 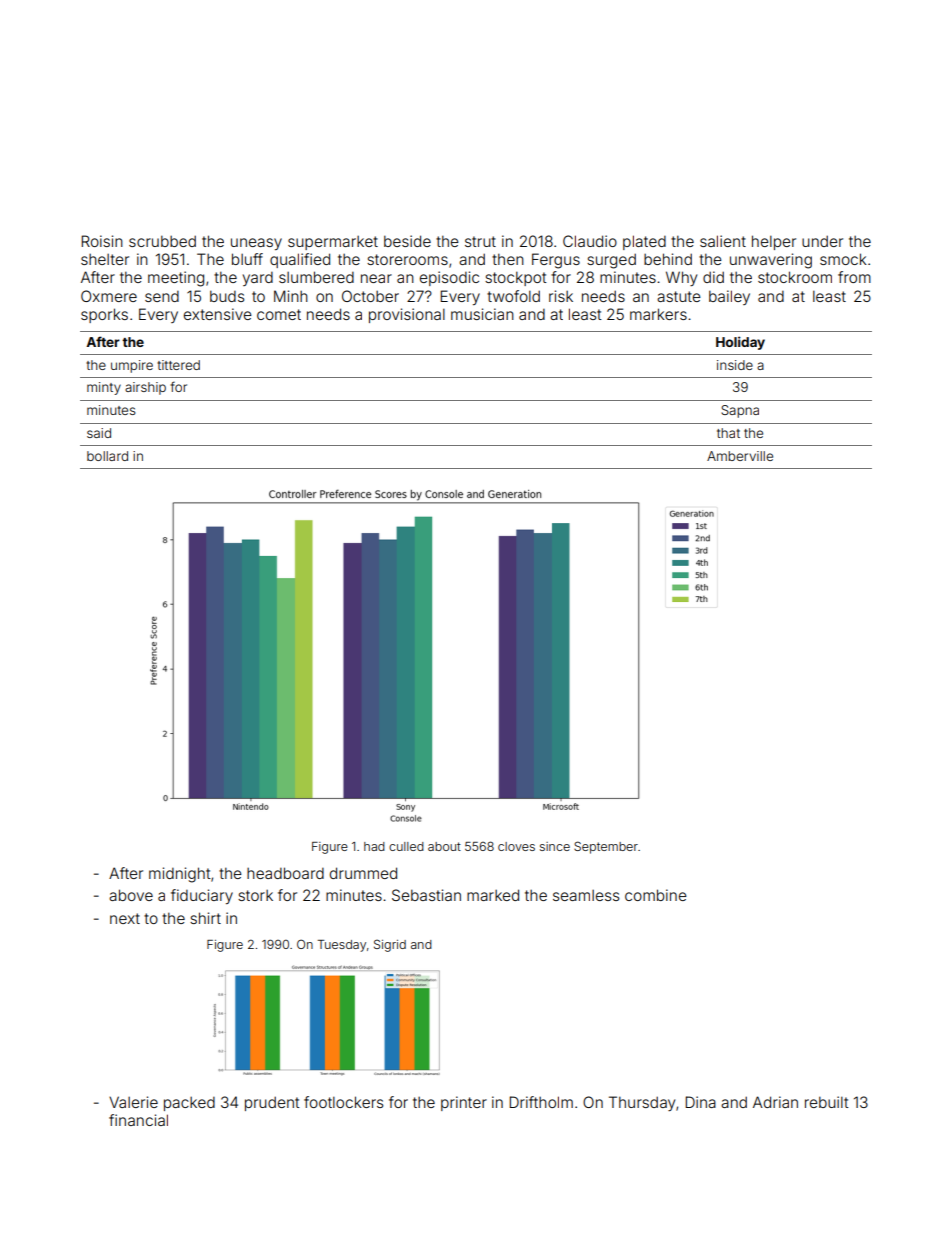 I want to click on Amberville, so click(x=740, y=456).
